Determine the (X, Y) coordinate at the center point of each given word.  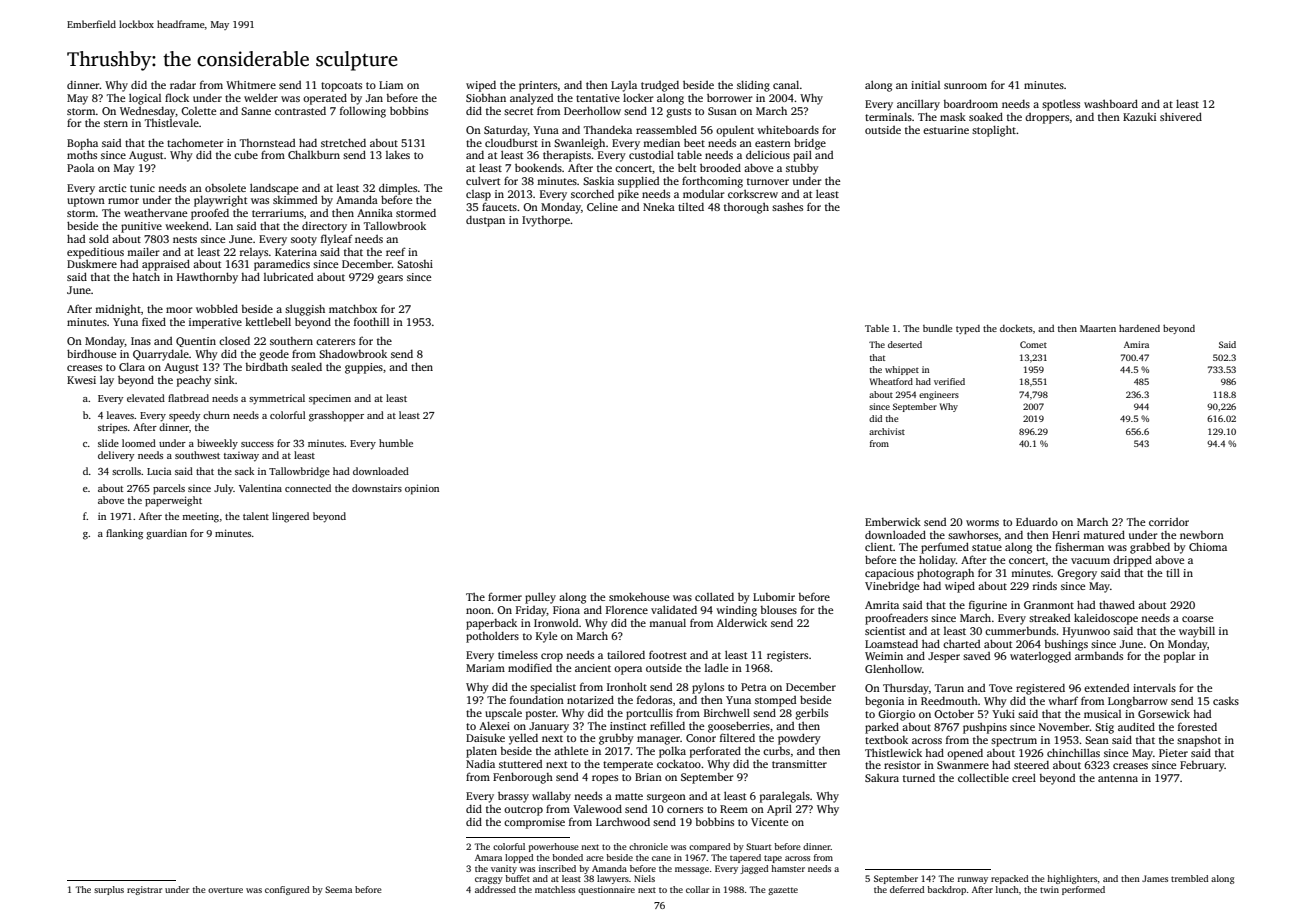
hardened (1139, 328)
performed (1083, 890)
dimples (398, 189)
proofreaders (896, 619)
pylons (708, 688)
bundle (937, 328)
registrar (144, 890)
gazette (783, 891)
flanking (124, 534)
